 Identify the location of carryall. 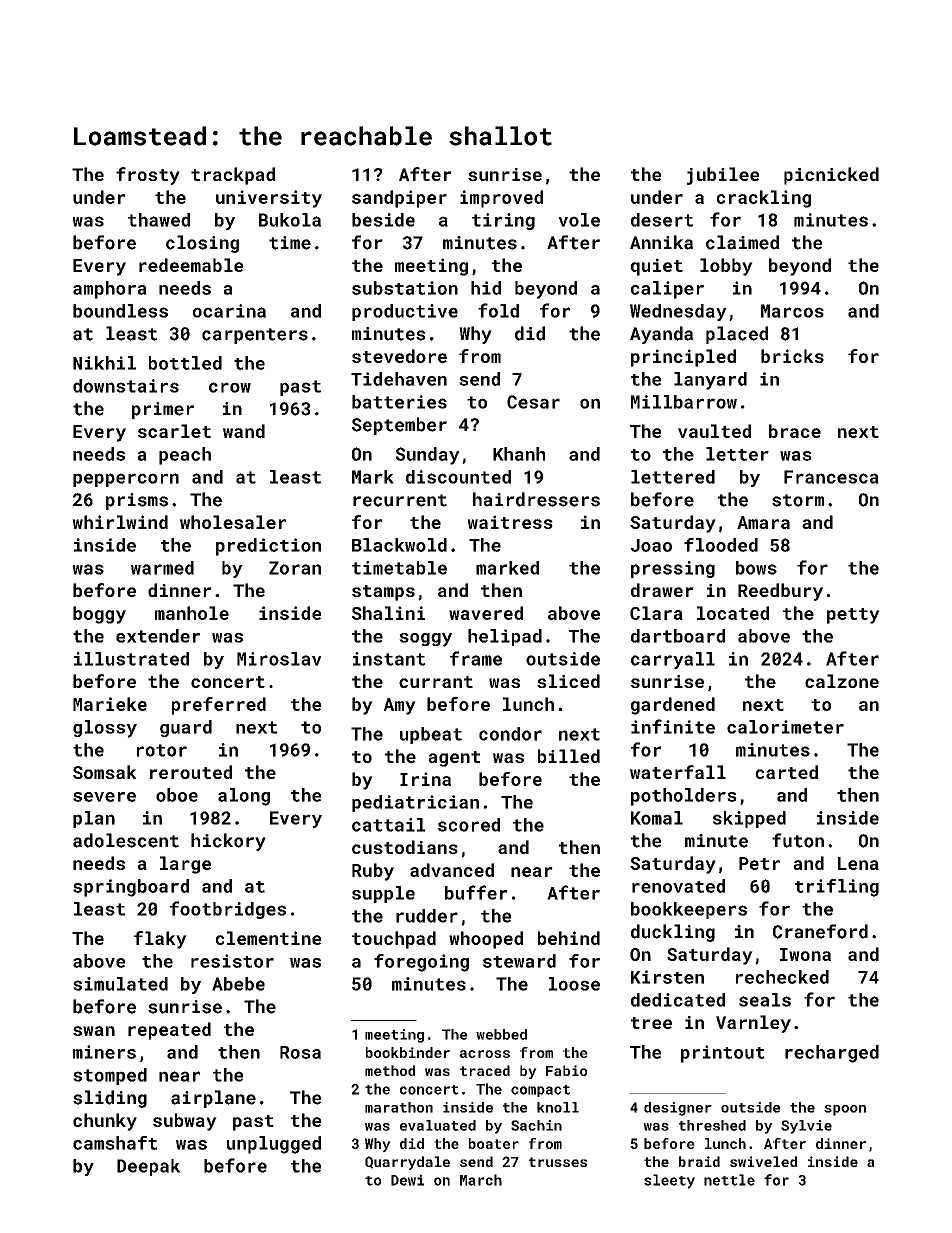
(673, 660).
